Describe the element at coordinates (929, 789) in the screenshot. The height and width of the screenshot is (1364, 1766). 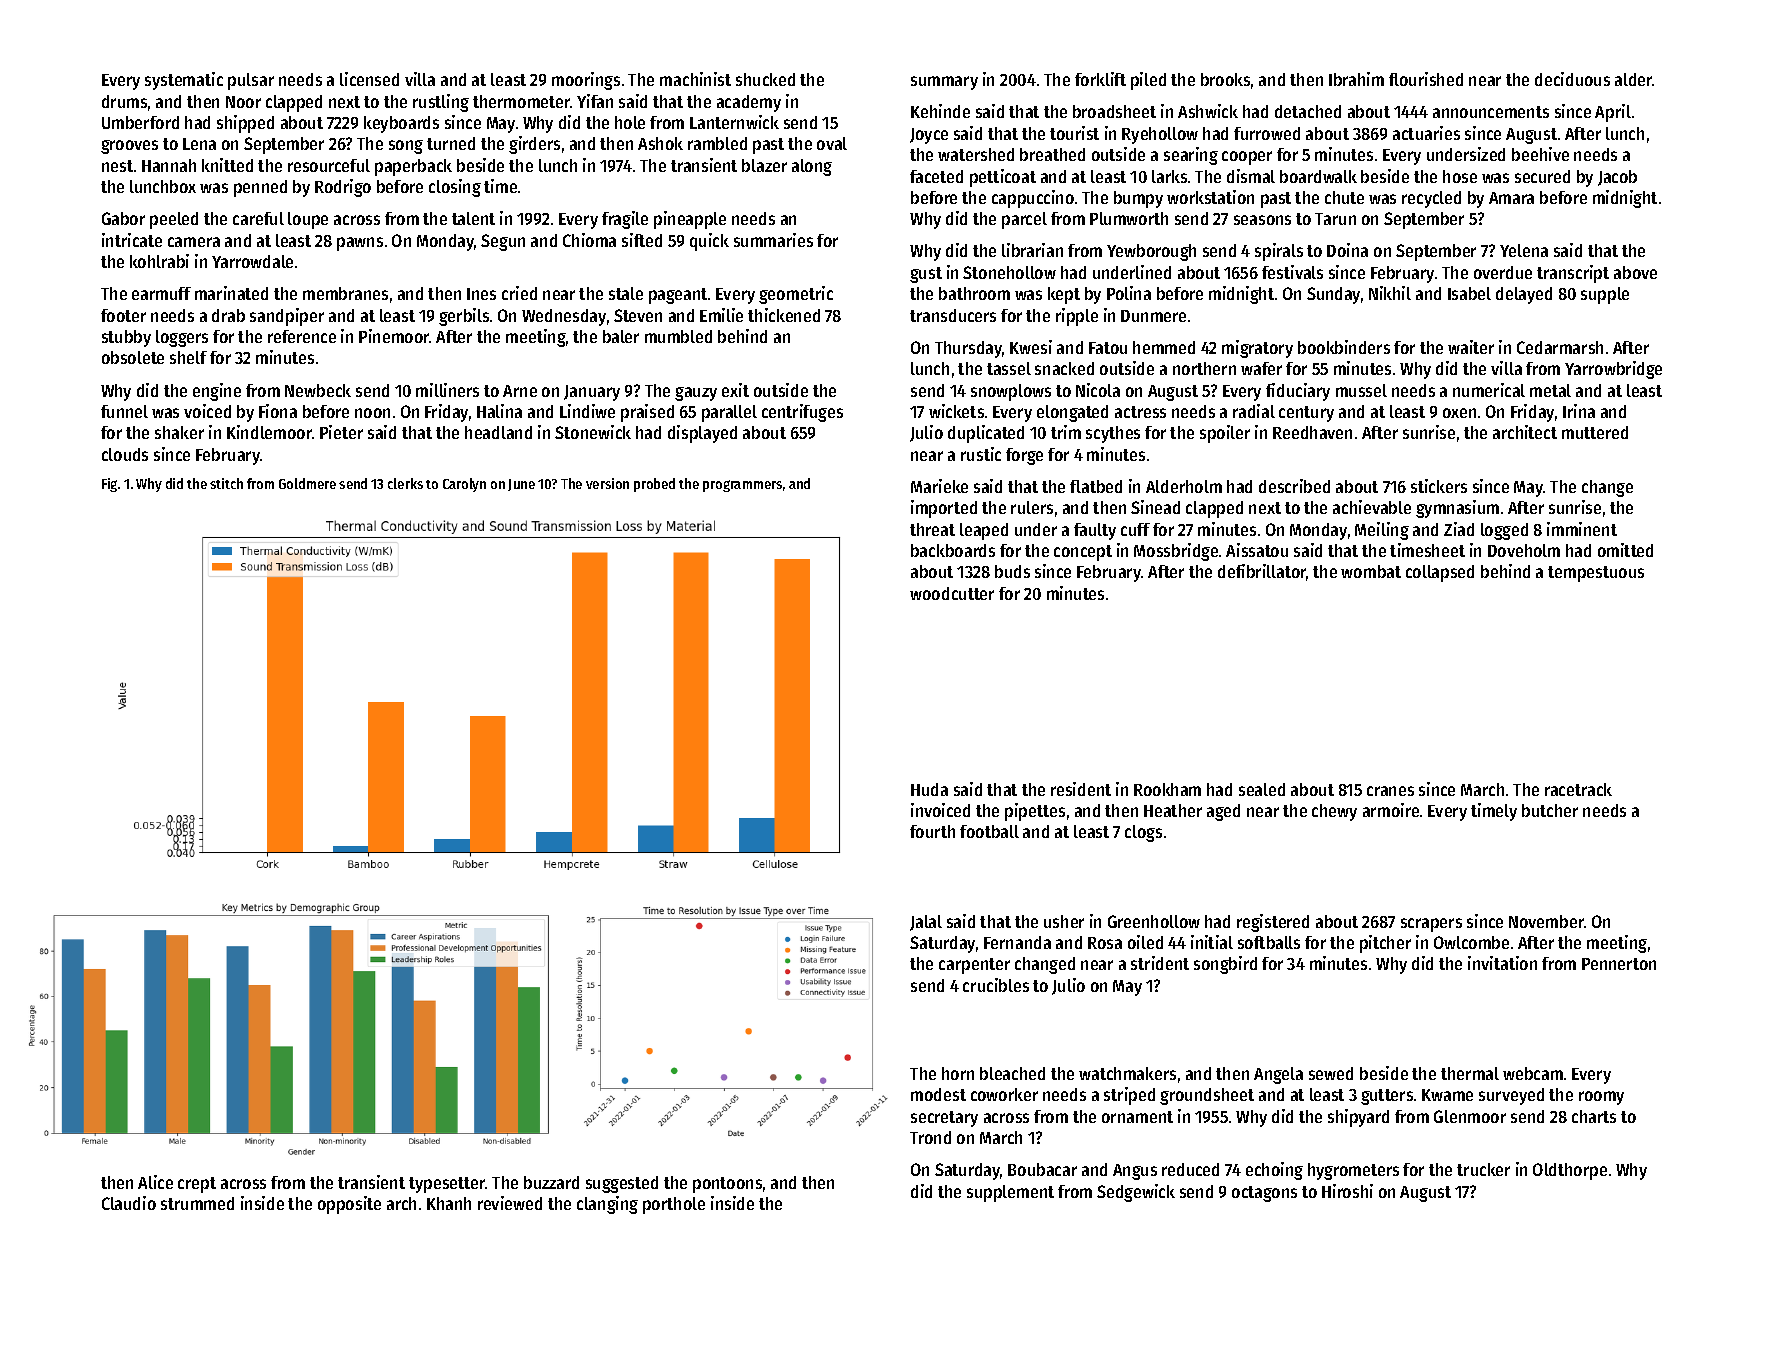
I see `Huda` at that location.
